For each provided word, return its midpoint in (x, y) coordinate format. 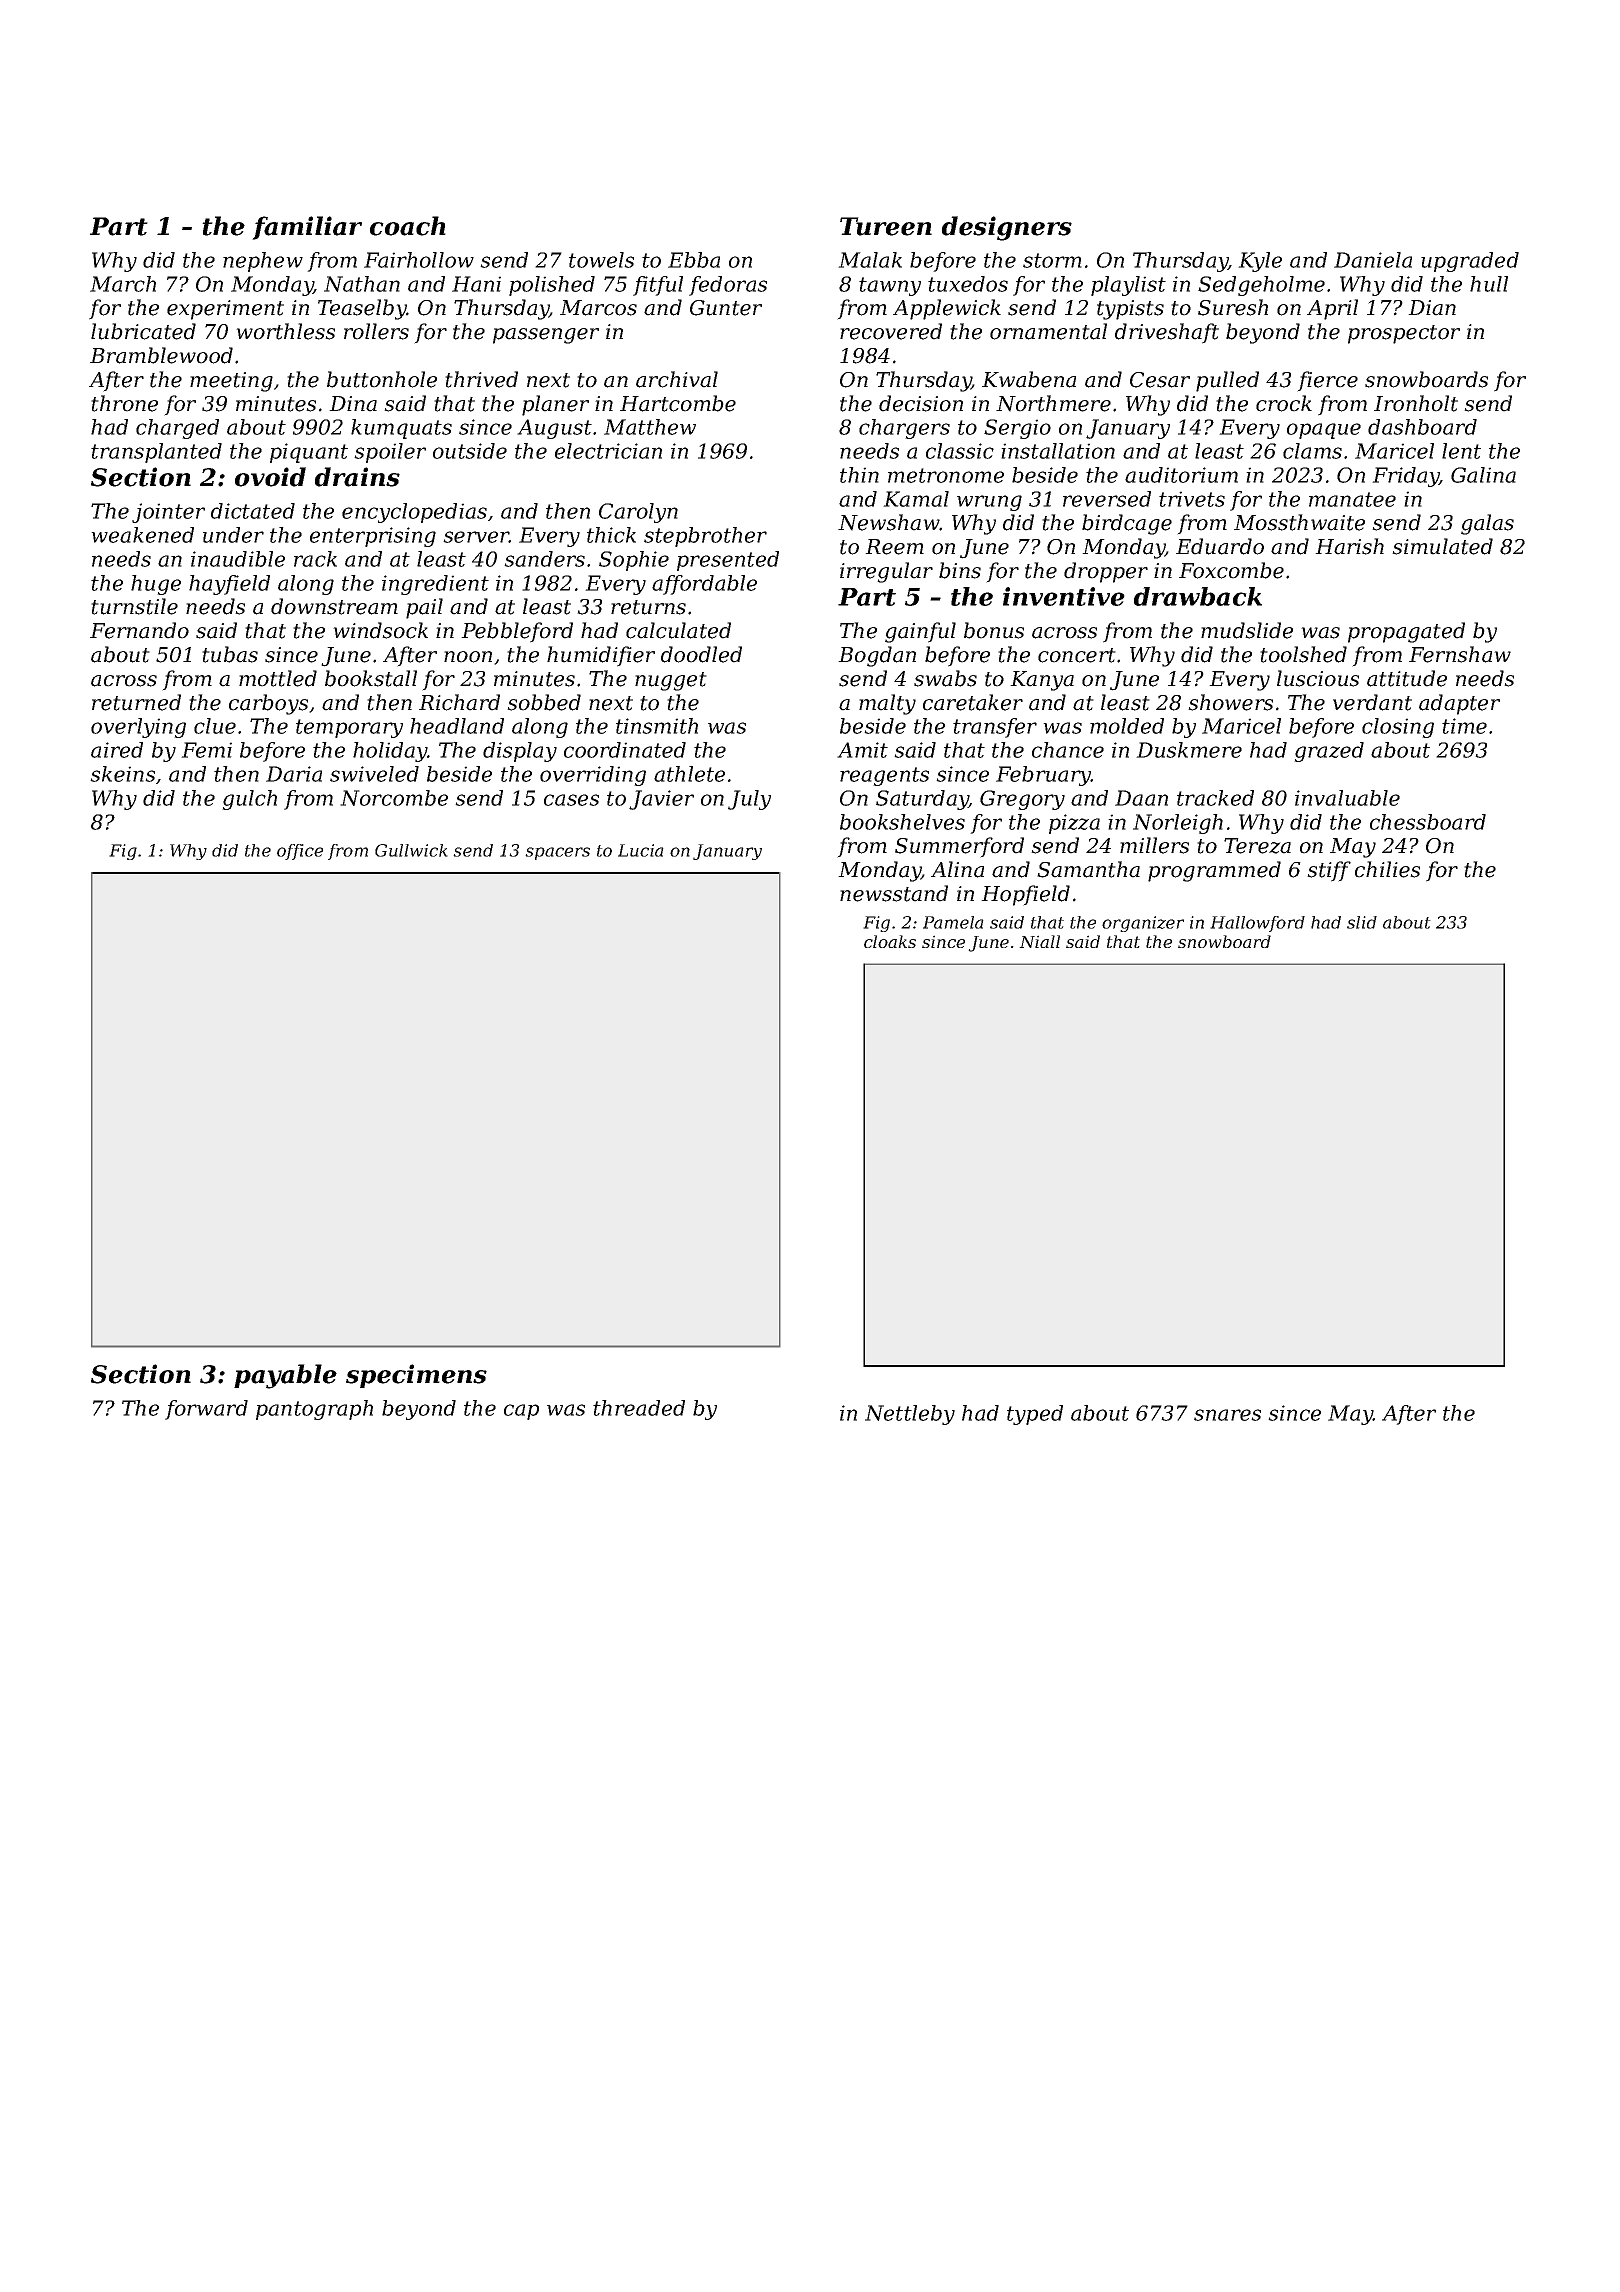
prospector (1404, 334)
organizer (1143, 924)
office (300, 852)
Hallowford (1257, 924)
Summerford (959, 847)
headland (457, 726)
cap (521, 1412)
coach (408, 226)
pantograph (314, 1410)
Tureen (886, 226)
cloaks (890, 941)
